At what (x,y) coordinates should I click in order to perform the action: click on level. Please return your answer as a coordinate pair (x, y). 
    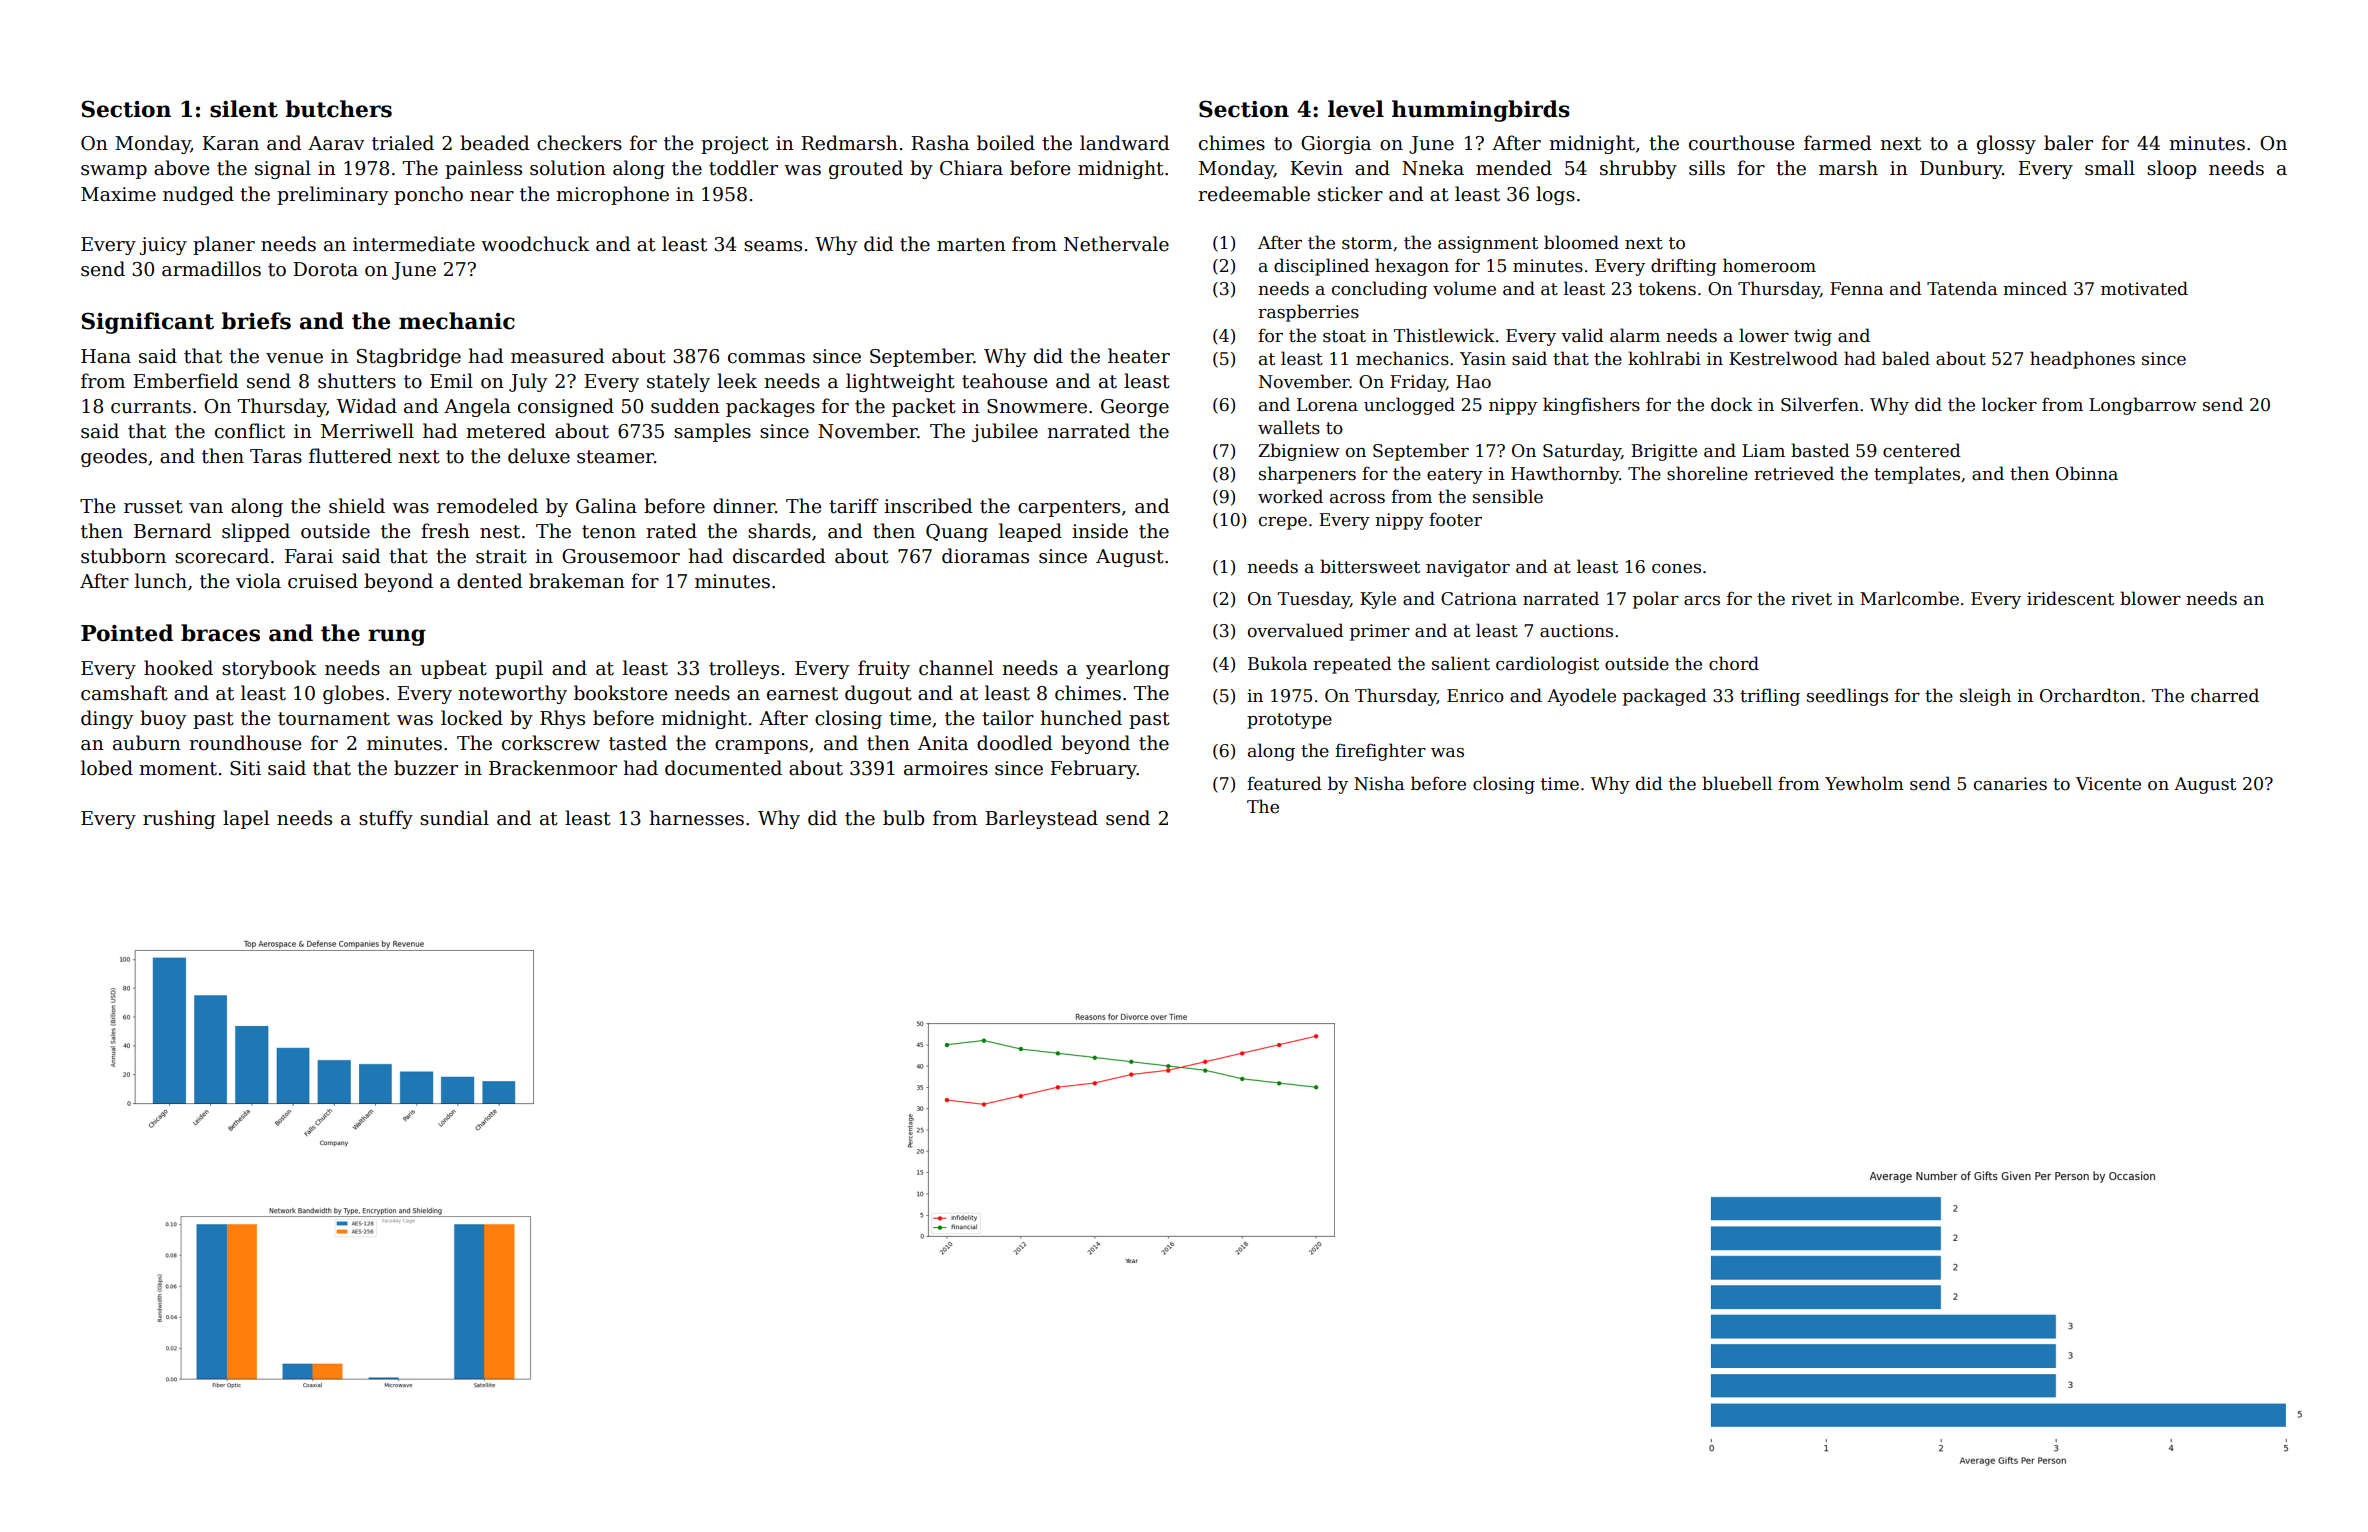
    Looking at the image, I should click on (1356, 109).
